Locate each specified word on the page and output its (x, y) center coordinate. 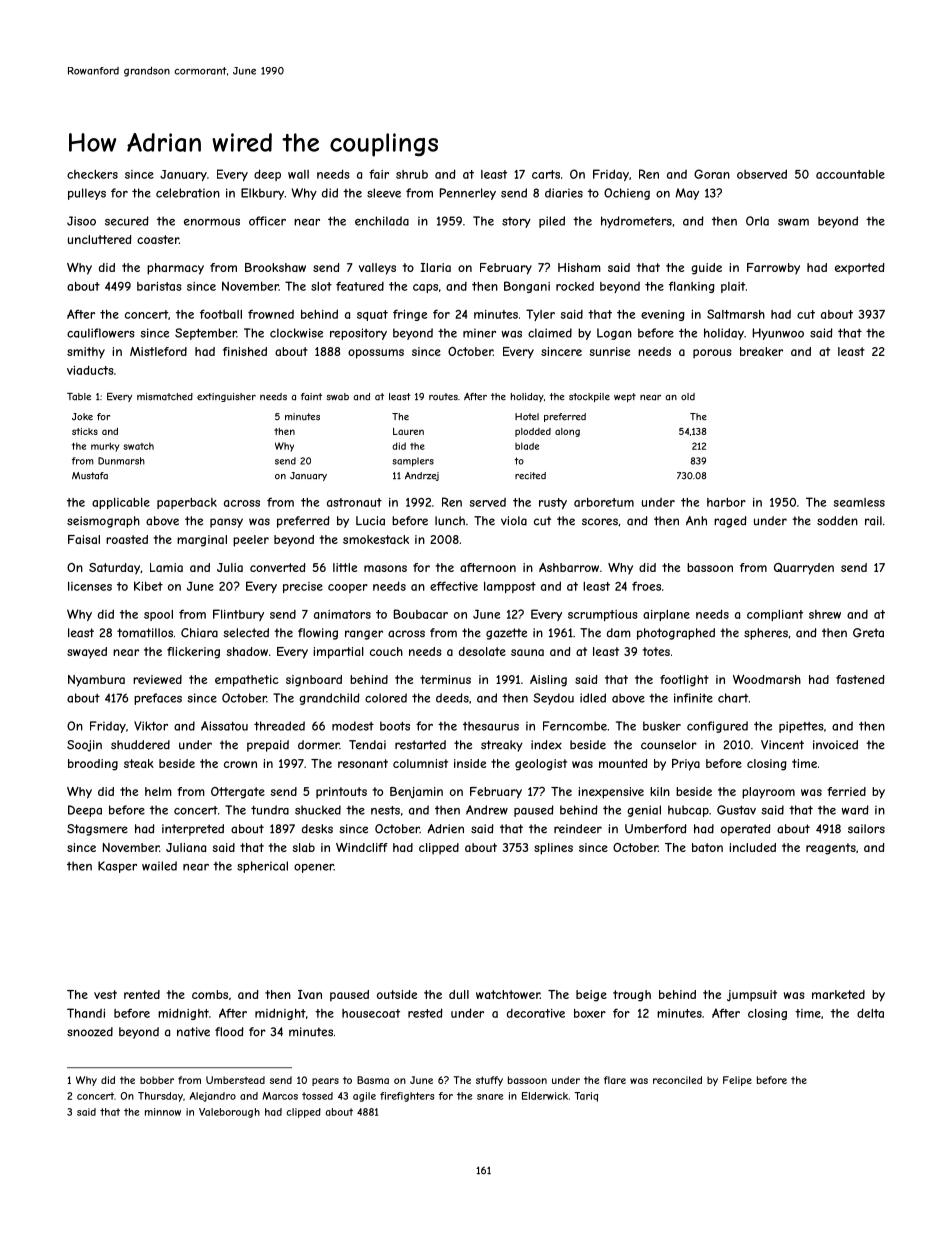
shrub (412, 174)
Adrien (445, 829)
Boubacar (421, 614)
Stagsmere (97, 830)
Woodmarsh (767, 679)
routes (443, 397)
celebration (188, 193)
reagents (831, 849)
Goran (712, 174)
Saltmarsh (736, 314)
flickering (193, 653)
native (193, 1032)
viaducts (90, 370)
